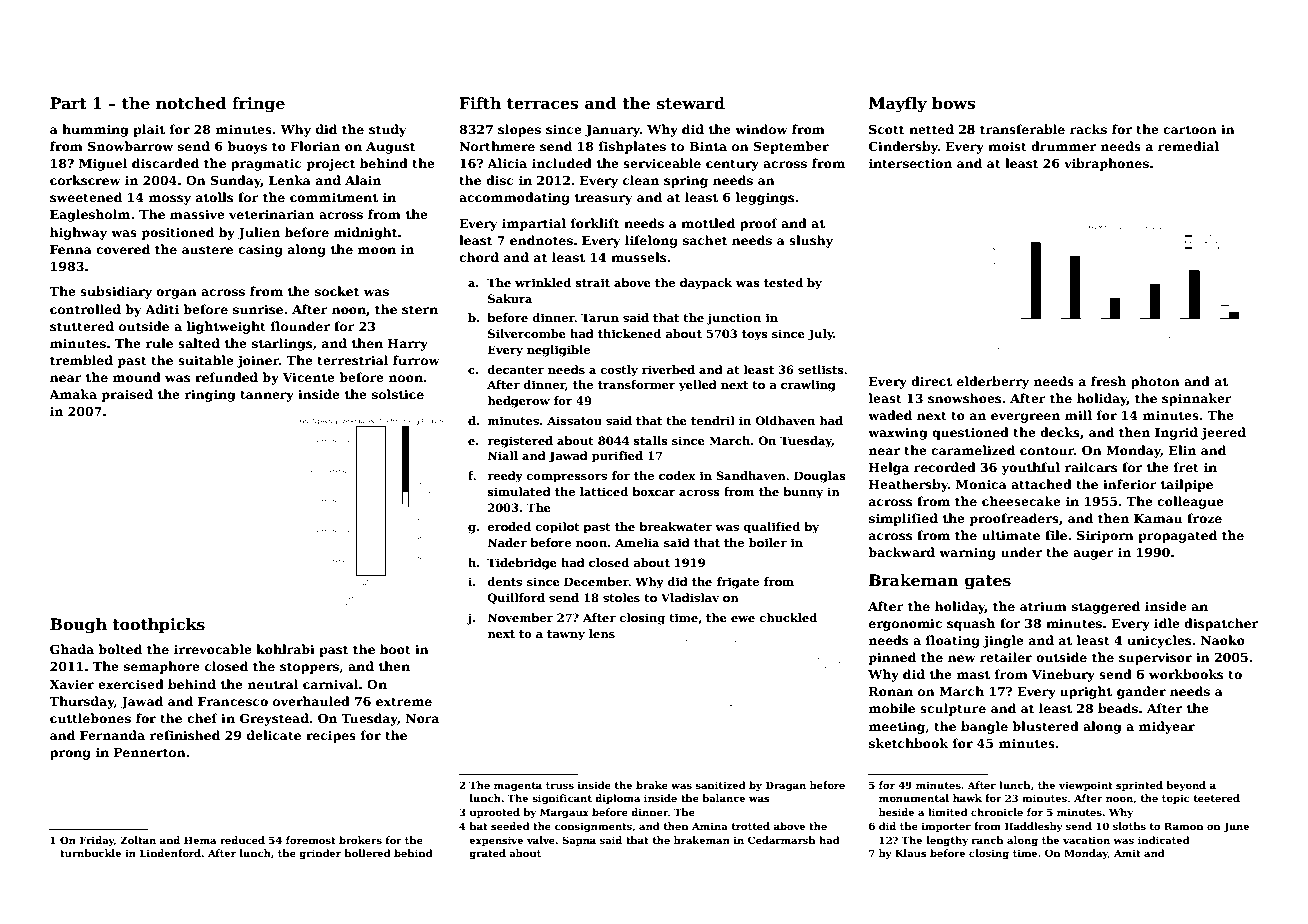  I want to click on jeered, so click(1223, 433).
